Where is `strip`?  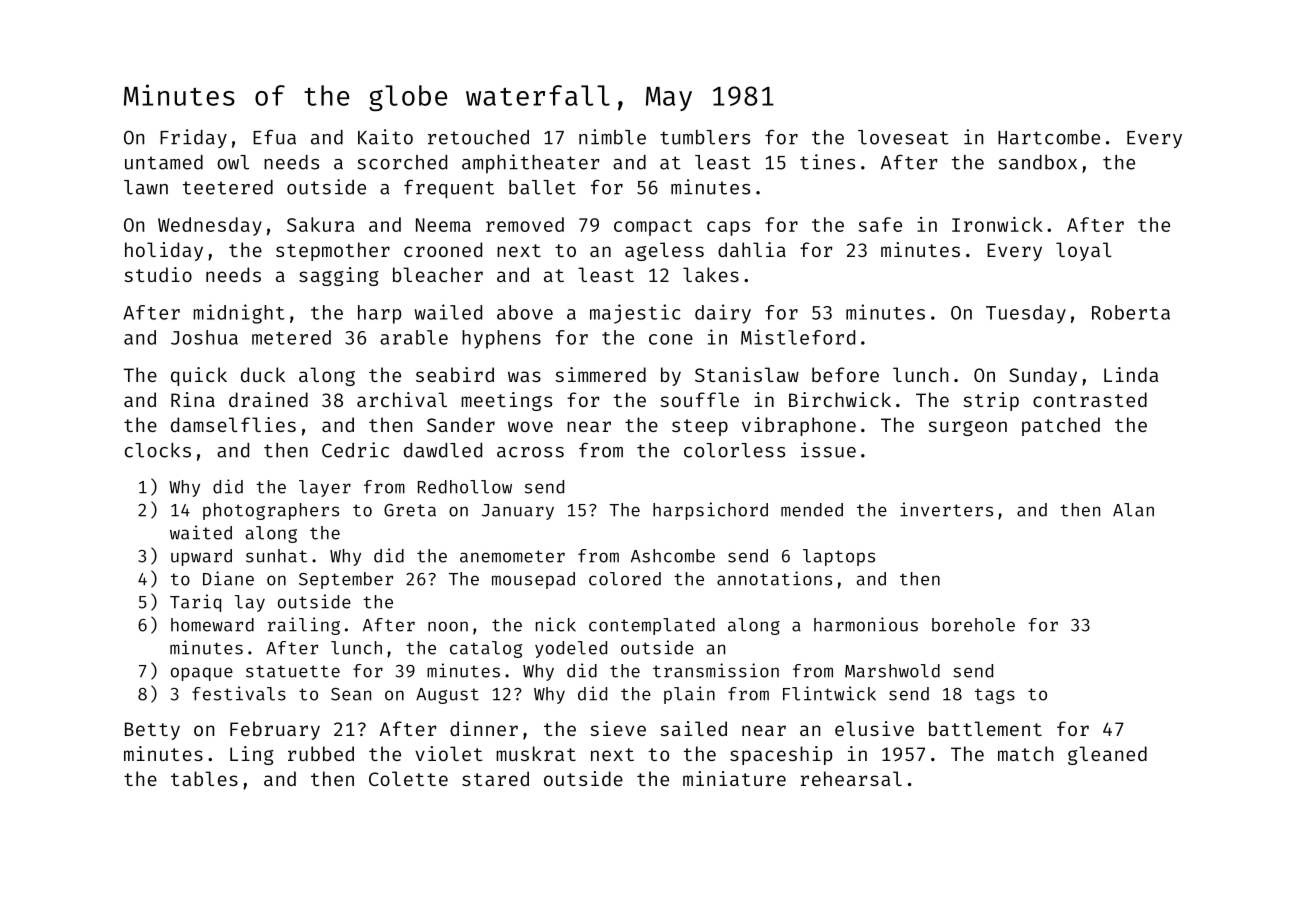
strip is located at coordinates (991, 401).
